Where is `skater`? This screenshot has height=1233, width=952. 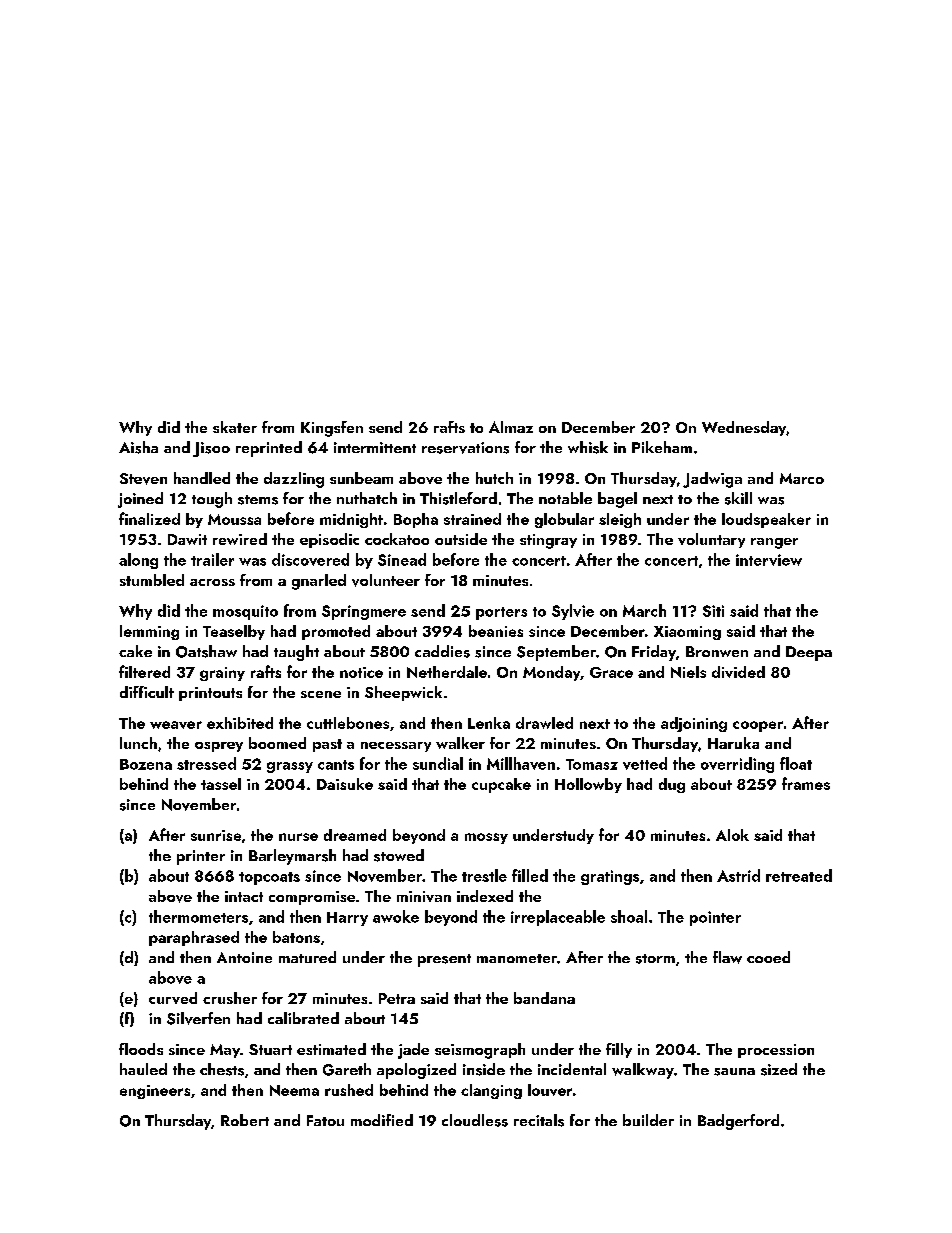 skater is located at coordinates (235, 427).
